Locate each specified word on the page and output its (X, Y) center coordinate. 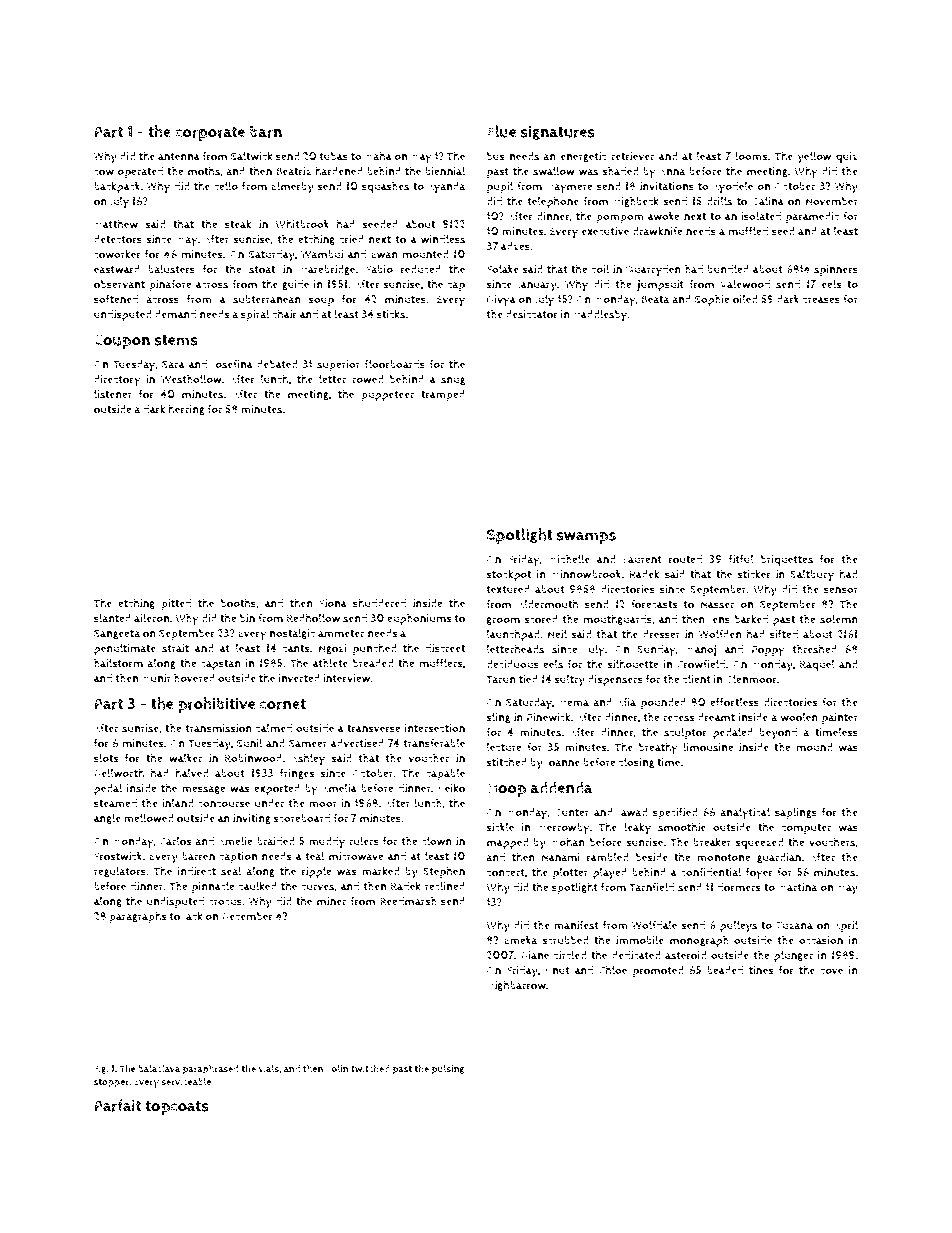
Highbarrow (516, 985)
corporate (210, 134)
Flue (502, 131)
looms (751, 156)
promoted (658, 971)
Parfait (118, 1105)
